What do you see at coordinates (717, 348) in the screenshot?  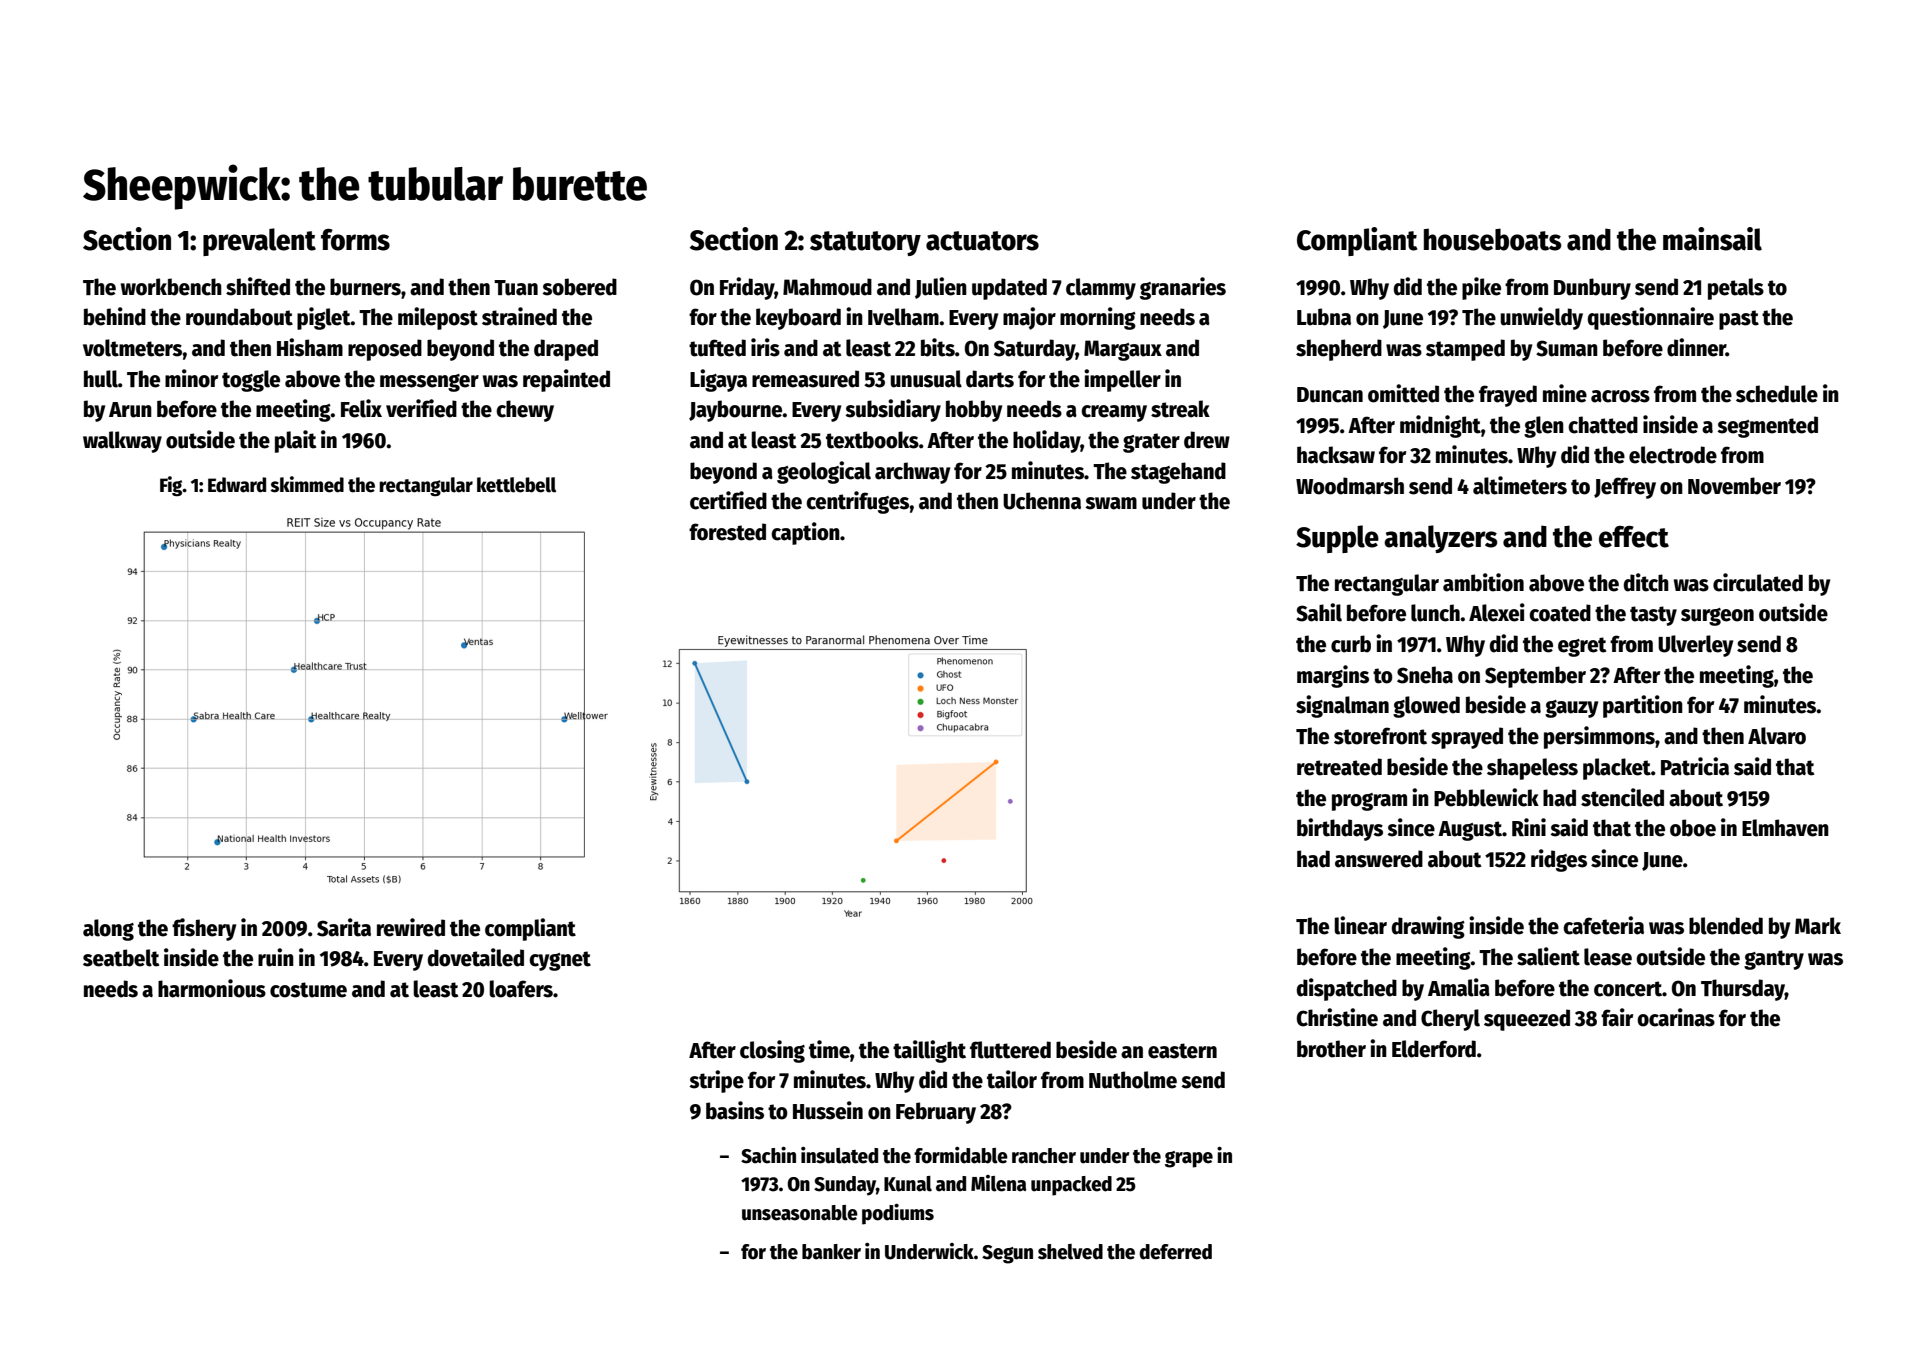 I see `tufted` at bounding box center [717, 348].
